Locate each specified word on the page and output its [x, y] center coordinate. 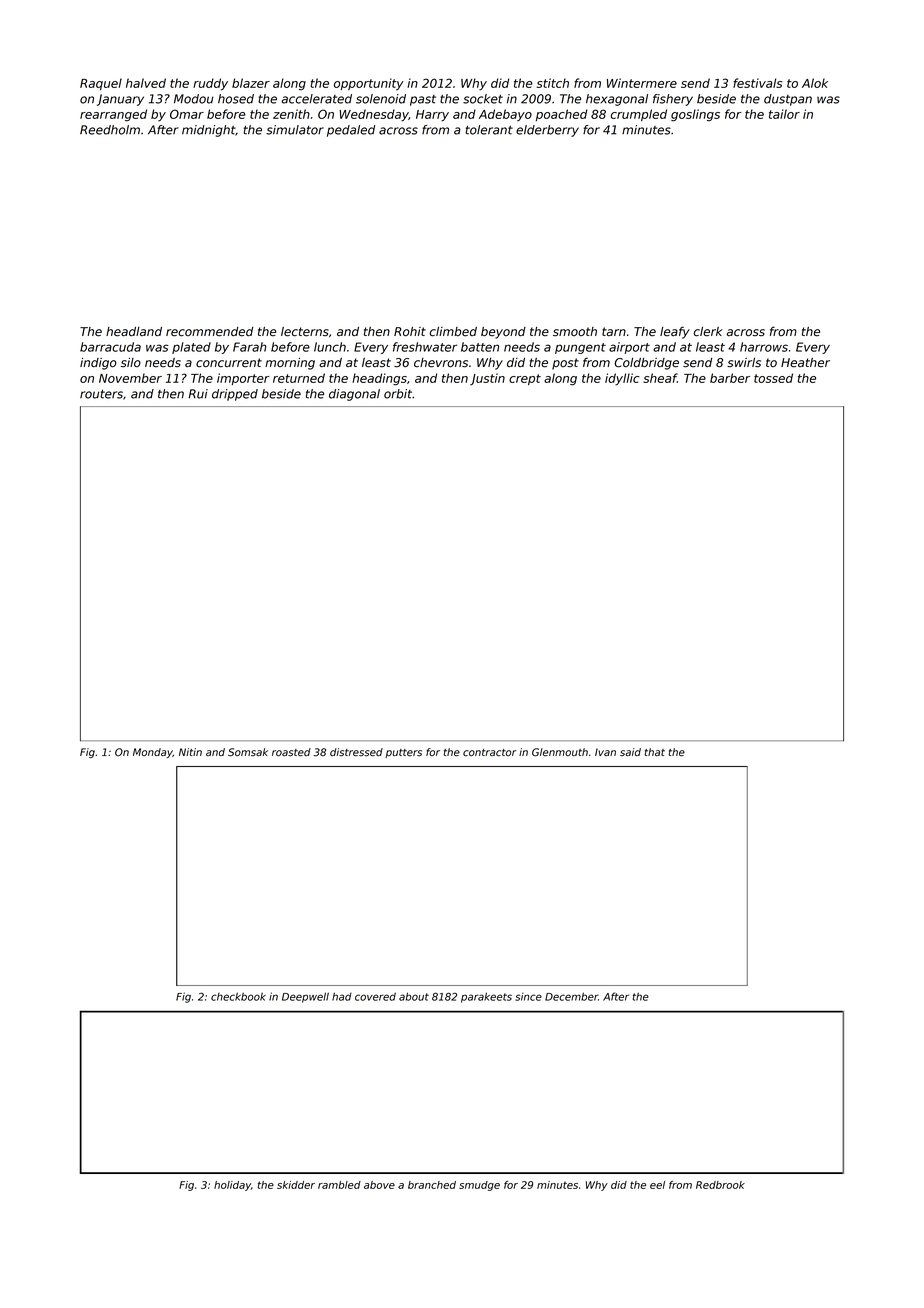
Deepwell [305, 997]
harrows [764, 347]
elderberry [547, 131]
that [654, 752]
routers [101, 394]
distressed [356, 752]
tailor [784, 114]
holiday [232, 1186]
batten [480, 347]
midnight [208, 131]
